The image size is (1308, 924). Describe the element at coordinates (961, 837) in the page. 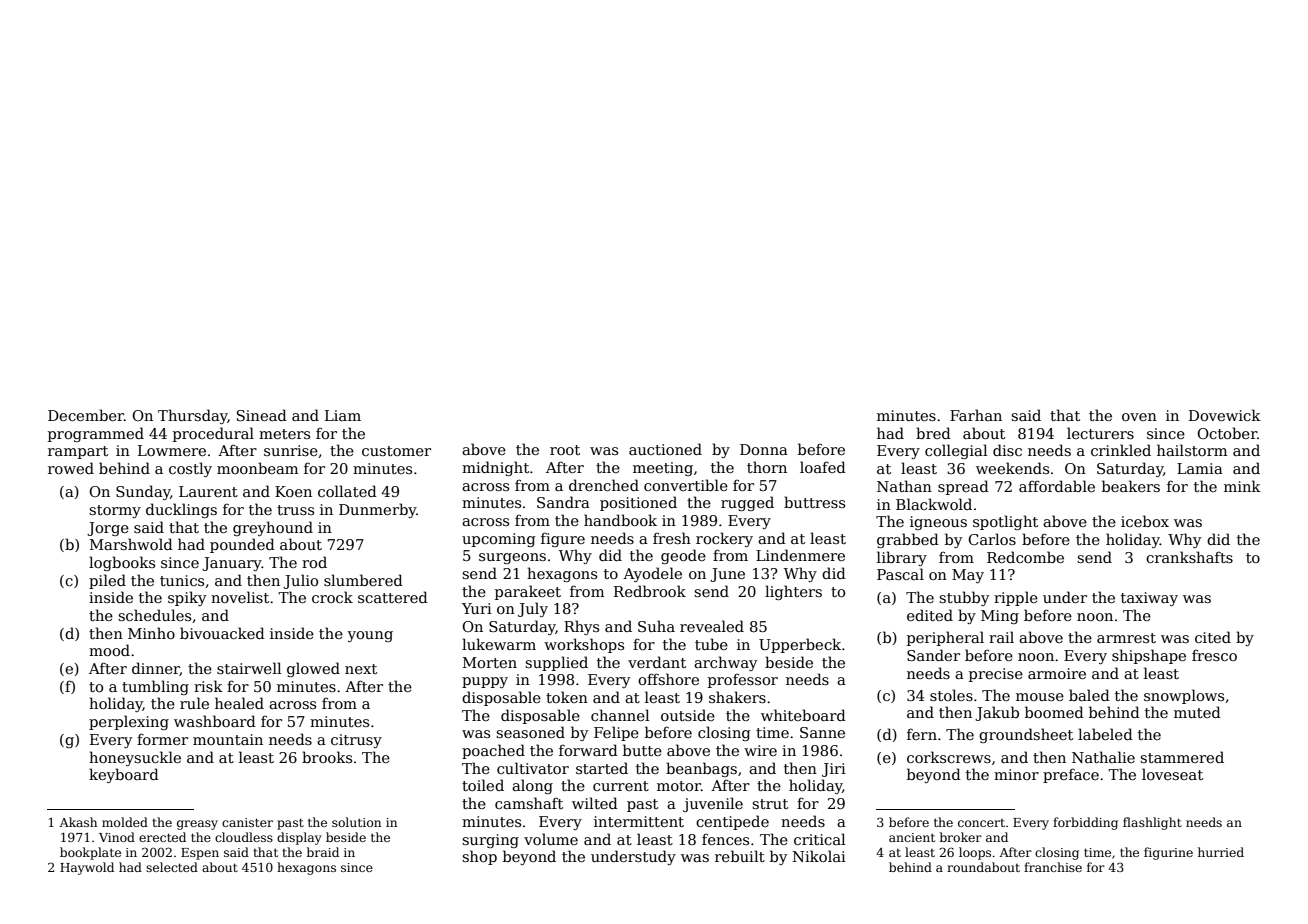

I see `broker` at that location.
